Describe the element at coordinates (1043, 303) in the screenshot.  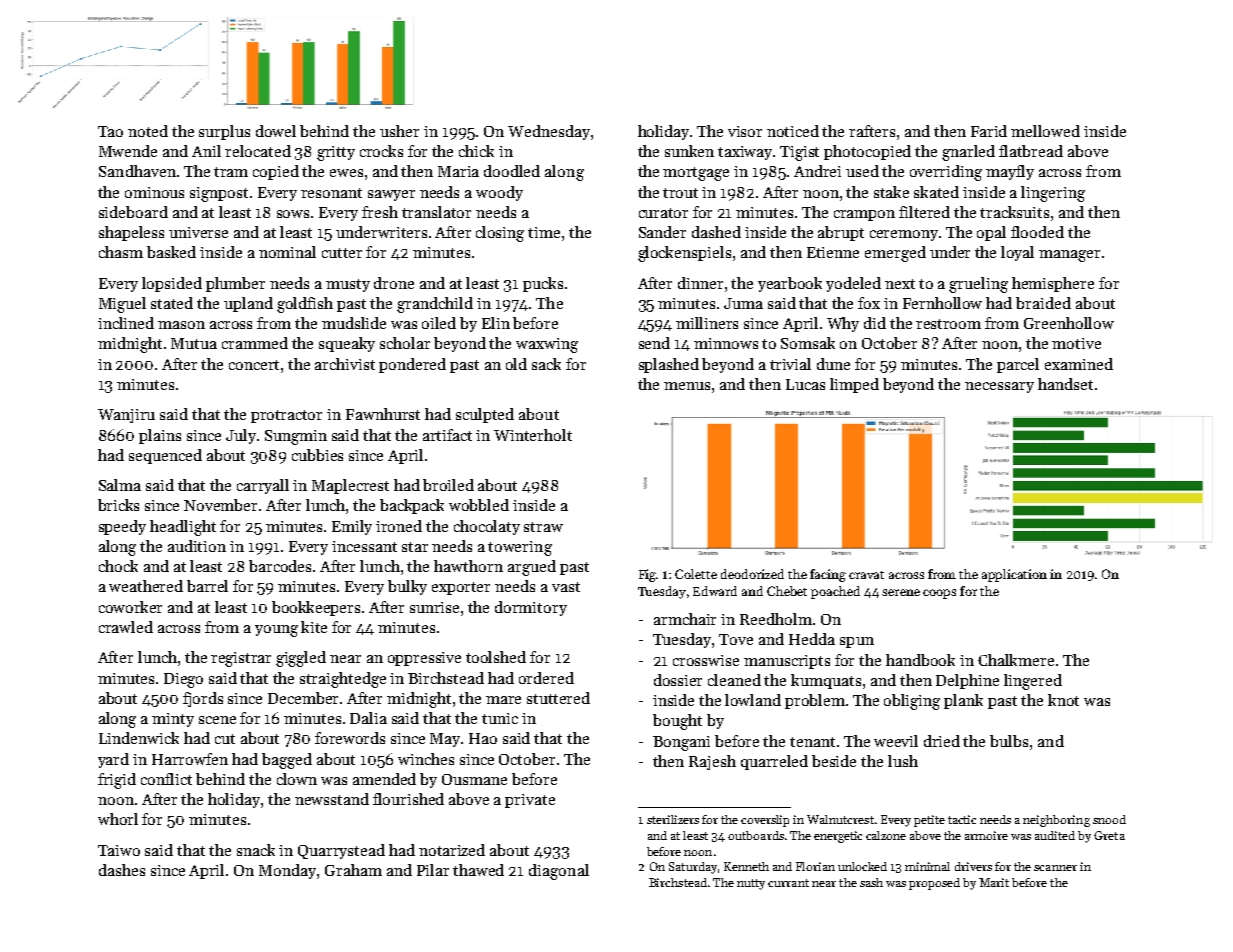
I see `braided` at that location.
